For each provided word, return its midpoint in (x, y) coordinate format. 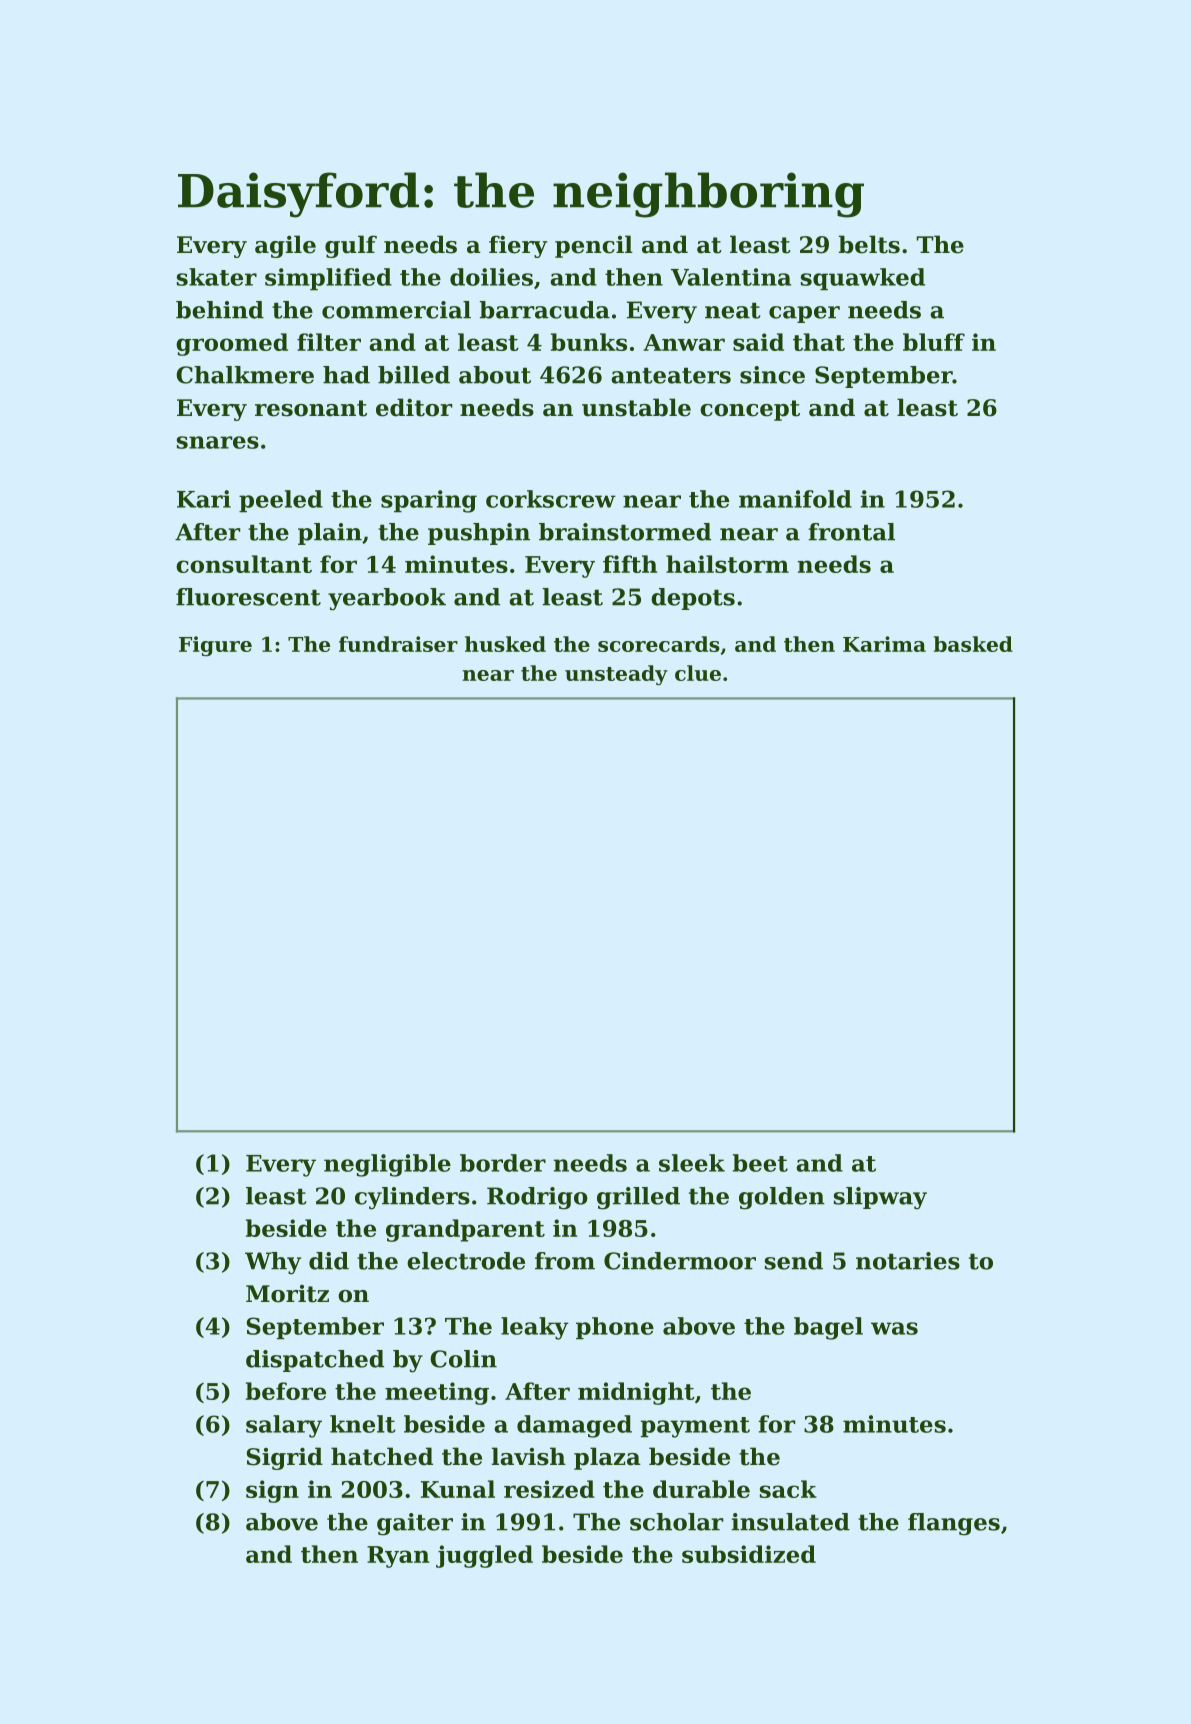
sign (272, 1491)
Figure (215, 646)
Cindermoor (680, 1261)
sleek (692, 1163)
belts (869, 244)
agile (285, 246)
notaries (908, 1261)
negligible (387, 1165)
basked (973, 644)
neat (732, 310)
